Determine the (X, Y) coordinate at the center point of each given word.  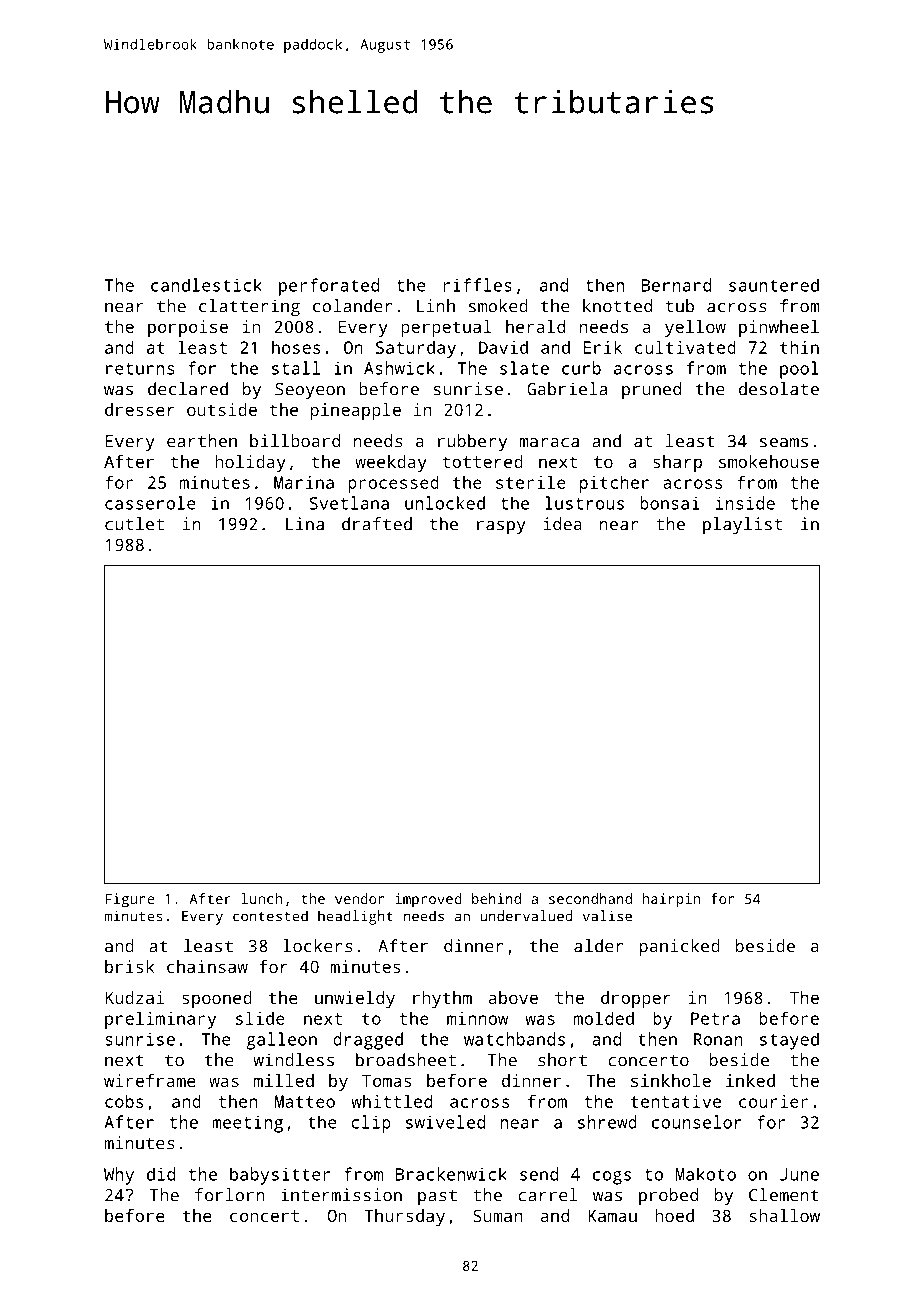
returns (140, 369)
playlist (742, 526)
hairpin (671, 900)
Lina (305, 524)
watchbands (514, 1039)
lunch (262, 898)
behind (496, 898)
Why (119, 1176)
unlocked (445, 503)
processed (393, 484)
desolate (779, 389)
